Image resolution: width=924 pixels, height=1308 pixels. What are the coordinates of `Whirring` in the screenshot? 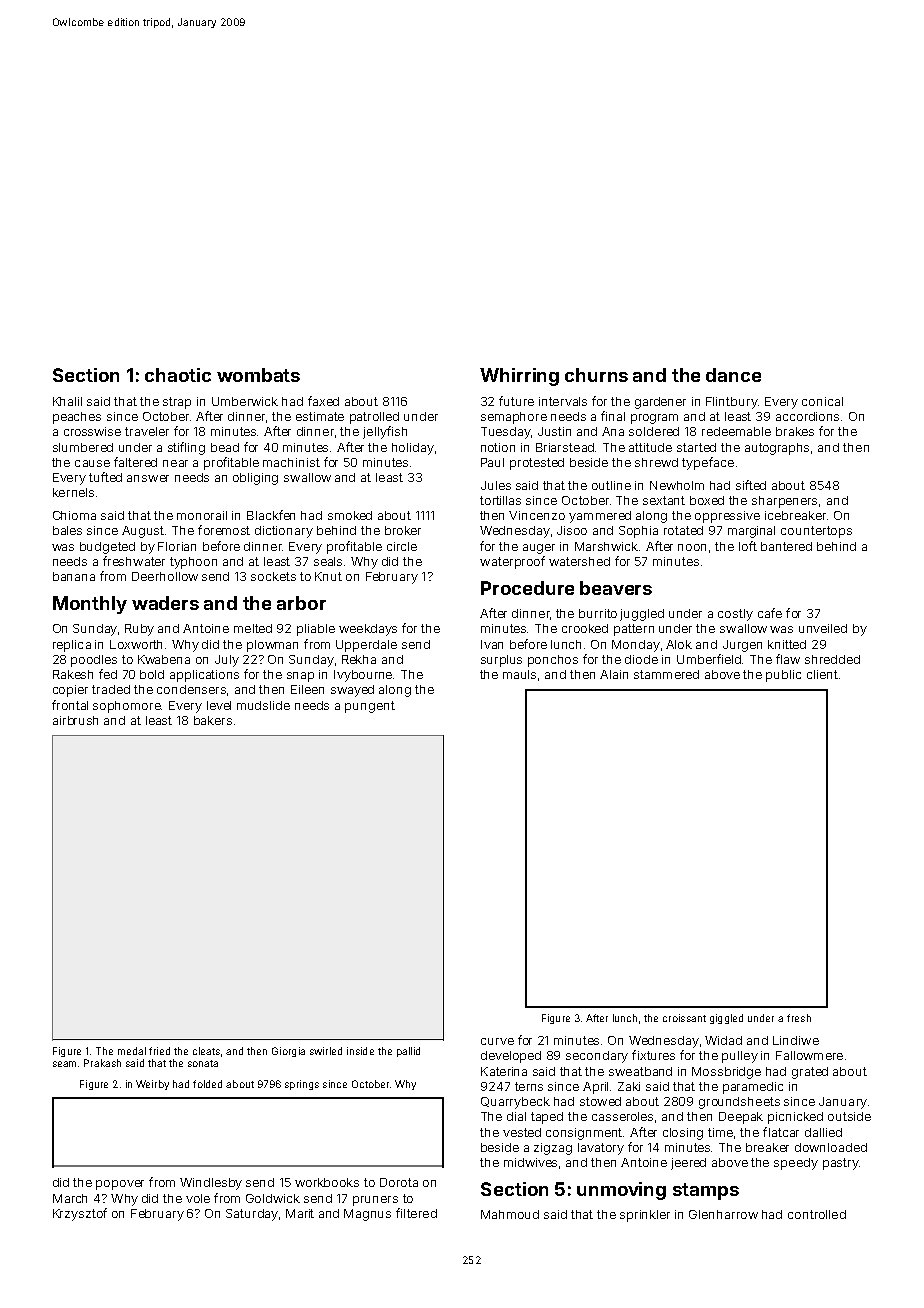 It's located at (519, 377).
